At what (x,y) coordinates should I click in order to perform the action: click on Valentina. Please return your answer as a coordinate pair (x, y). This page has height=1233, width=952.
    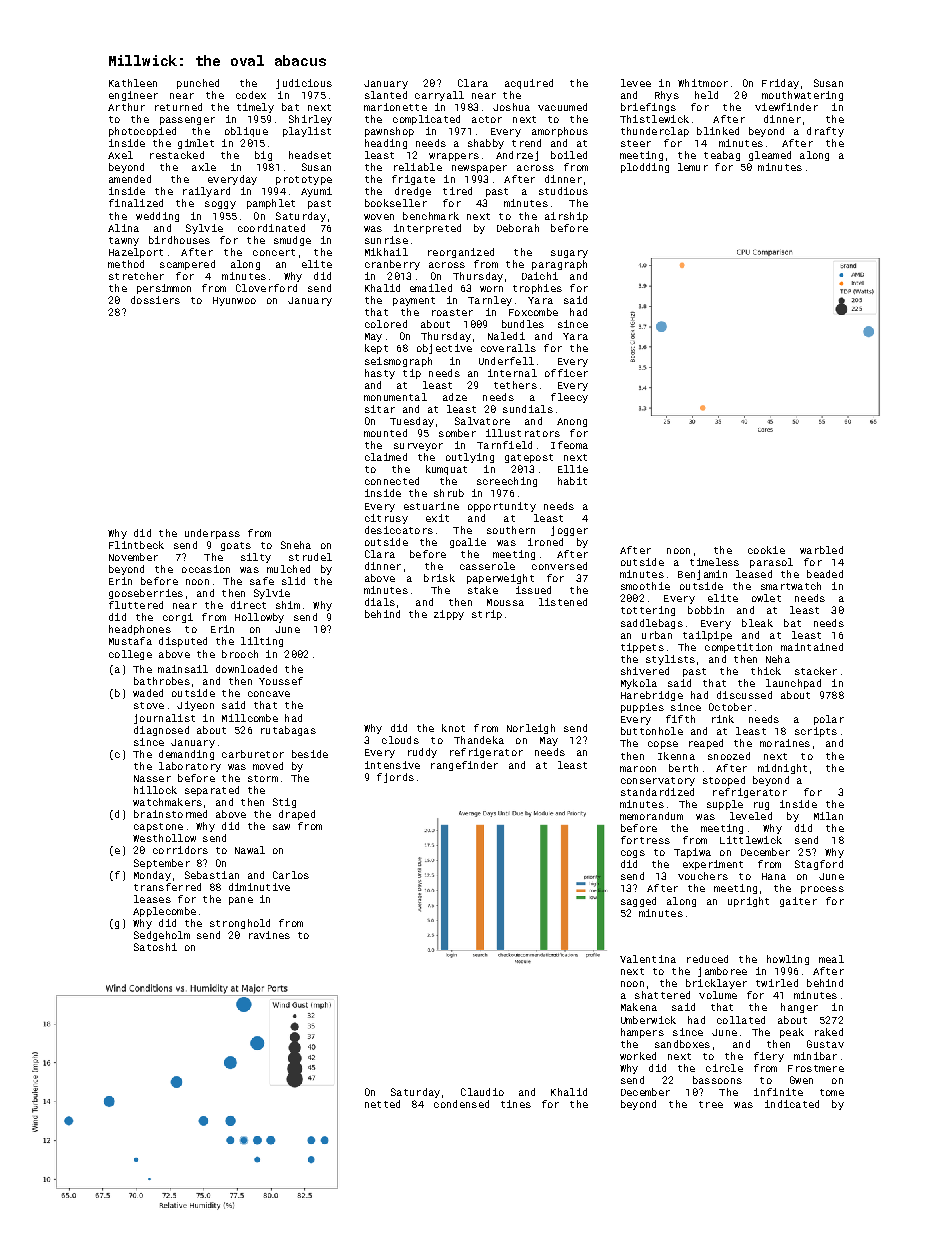
    Looking at the image, I should click on (648, 959).
